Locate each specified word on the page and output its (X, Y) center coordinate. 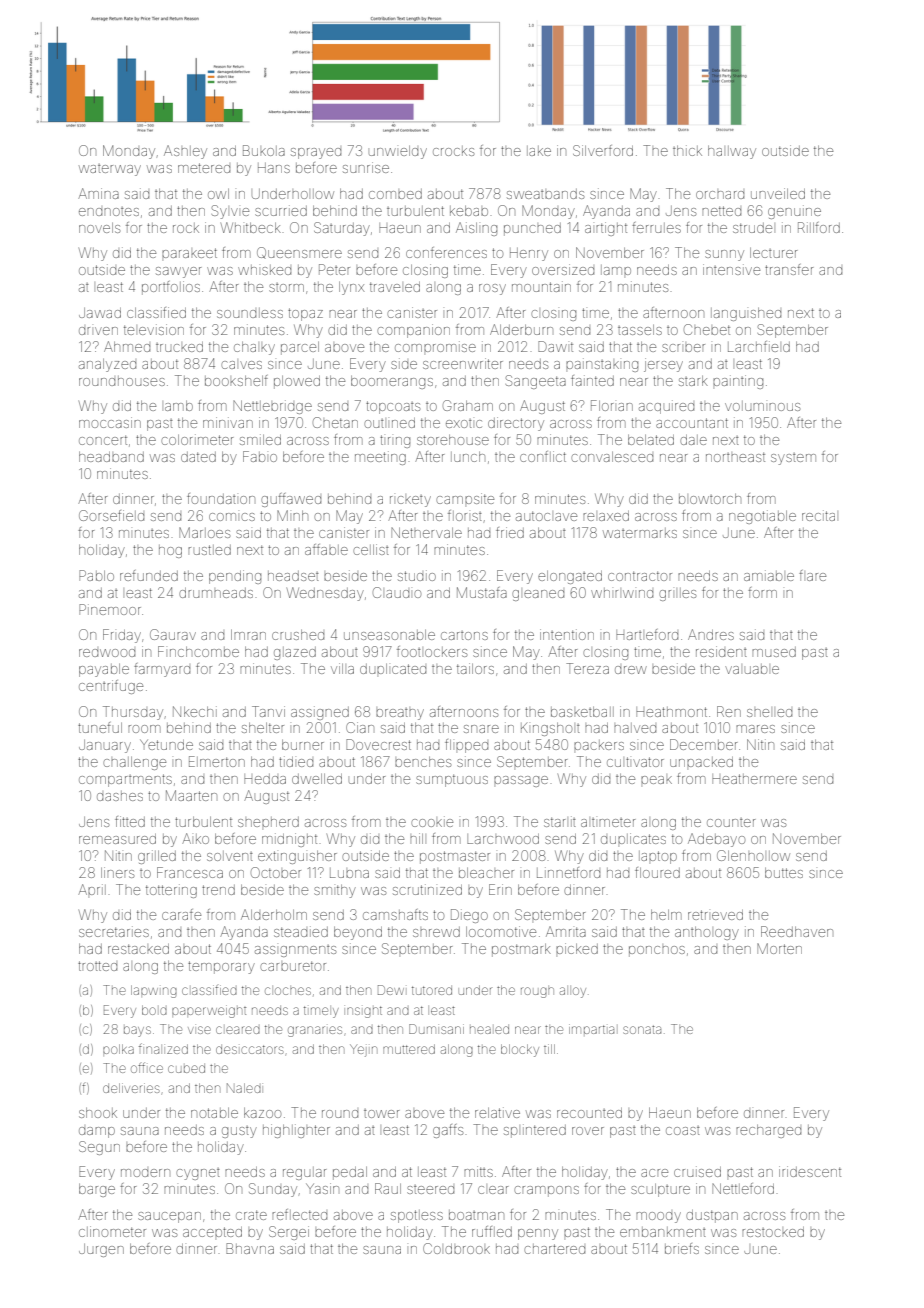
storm (286, 287)
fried (510, 532)
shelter (263, 728)
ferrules (656, 227)
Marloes (204, 532)
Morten (779, 948)
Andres (711, 634)
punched (532, 229)
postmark (521, 950)
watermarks (640, 533)
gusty (239, 1132)
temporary (221, 967)
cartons (464, 635)
